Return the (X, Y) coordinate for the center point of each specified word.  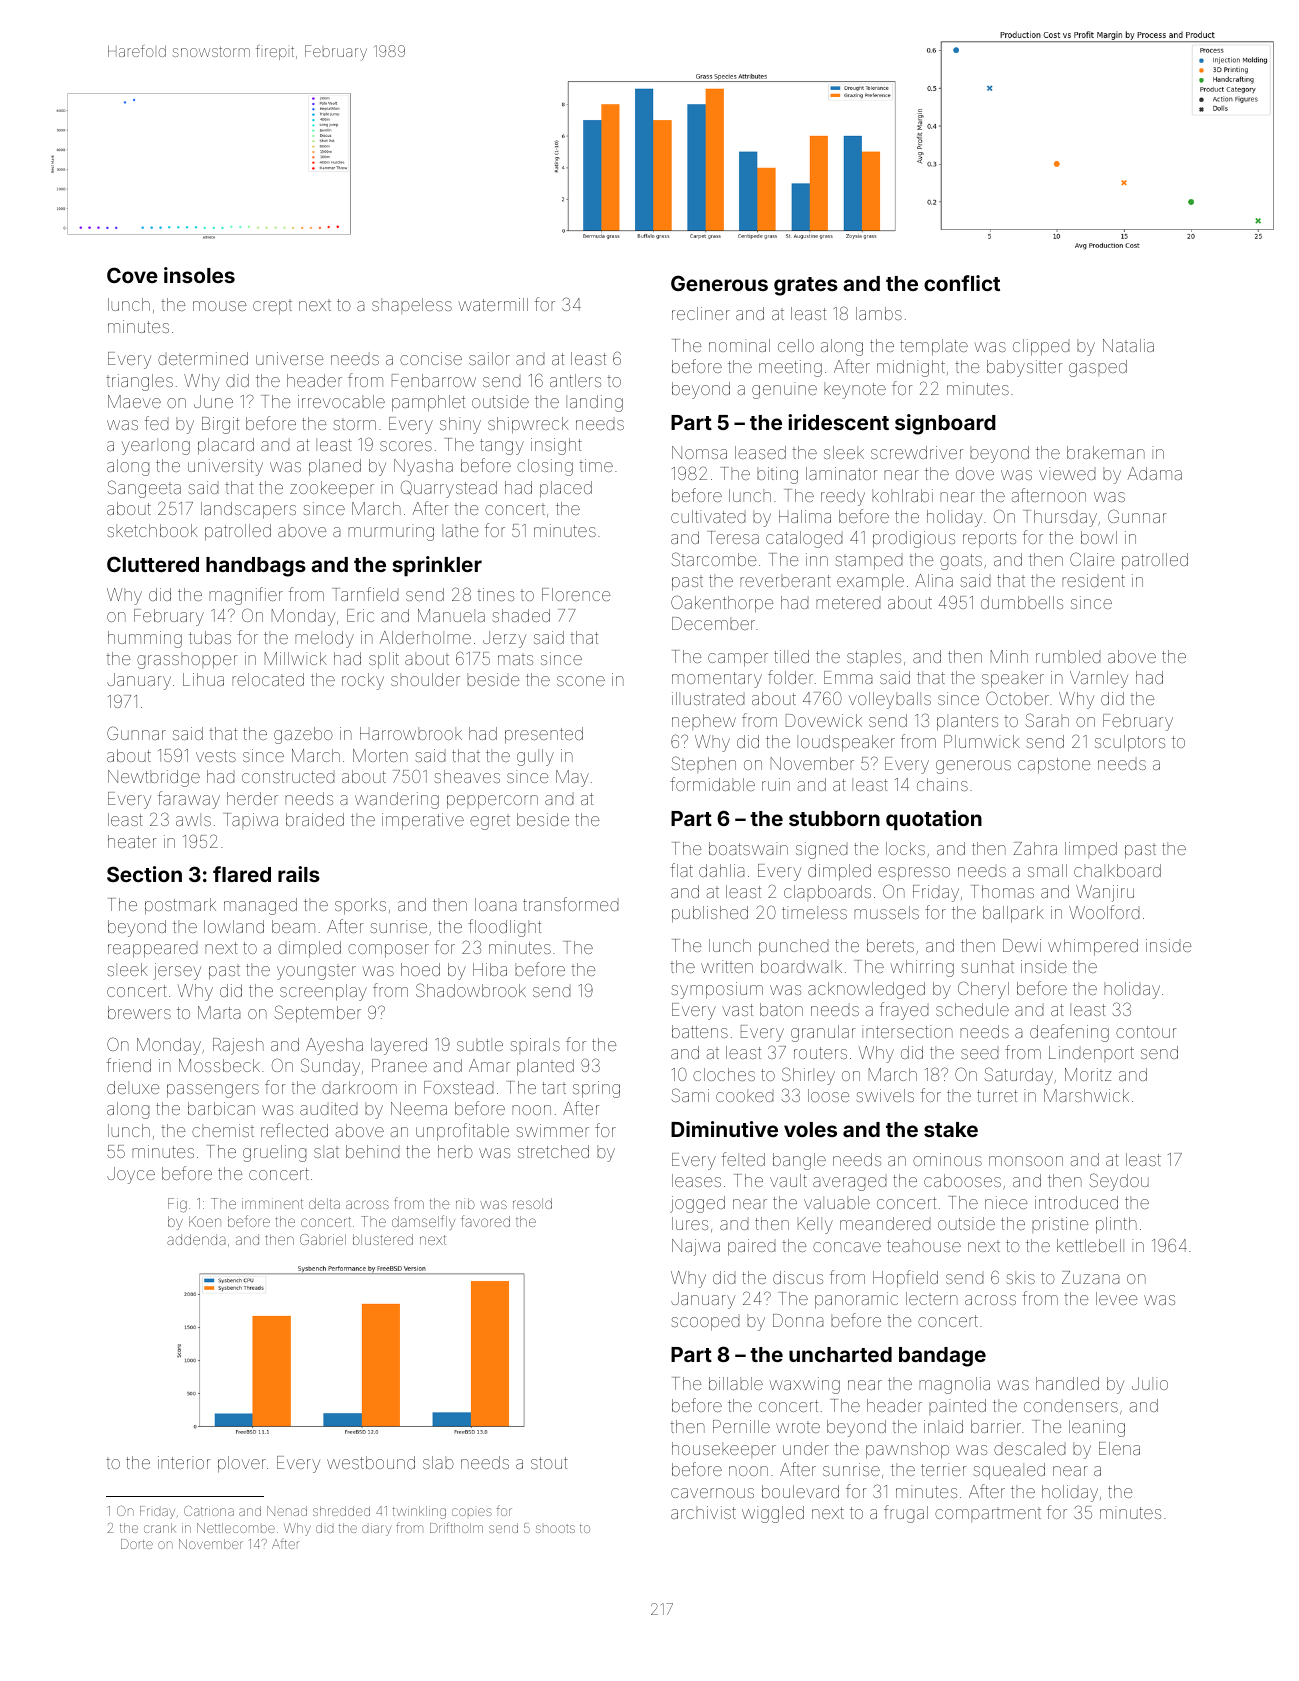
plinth (1116, 1225)
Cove (132, 275)
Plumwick (982, 741)
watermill (493, 304)
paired (751, 1247)
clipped (1041, 347)
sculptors (1130, 743)
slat (326, 1151)
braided (315, 819)
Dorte (137, 1544)
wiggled (773, 1514)
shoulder (425, 679)
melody (324, 639)
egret (490, 823)
